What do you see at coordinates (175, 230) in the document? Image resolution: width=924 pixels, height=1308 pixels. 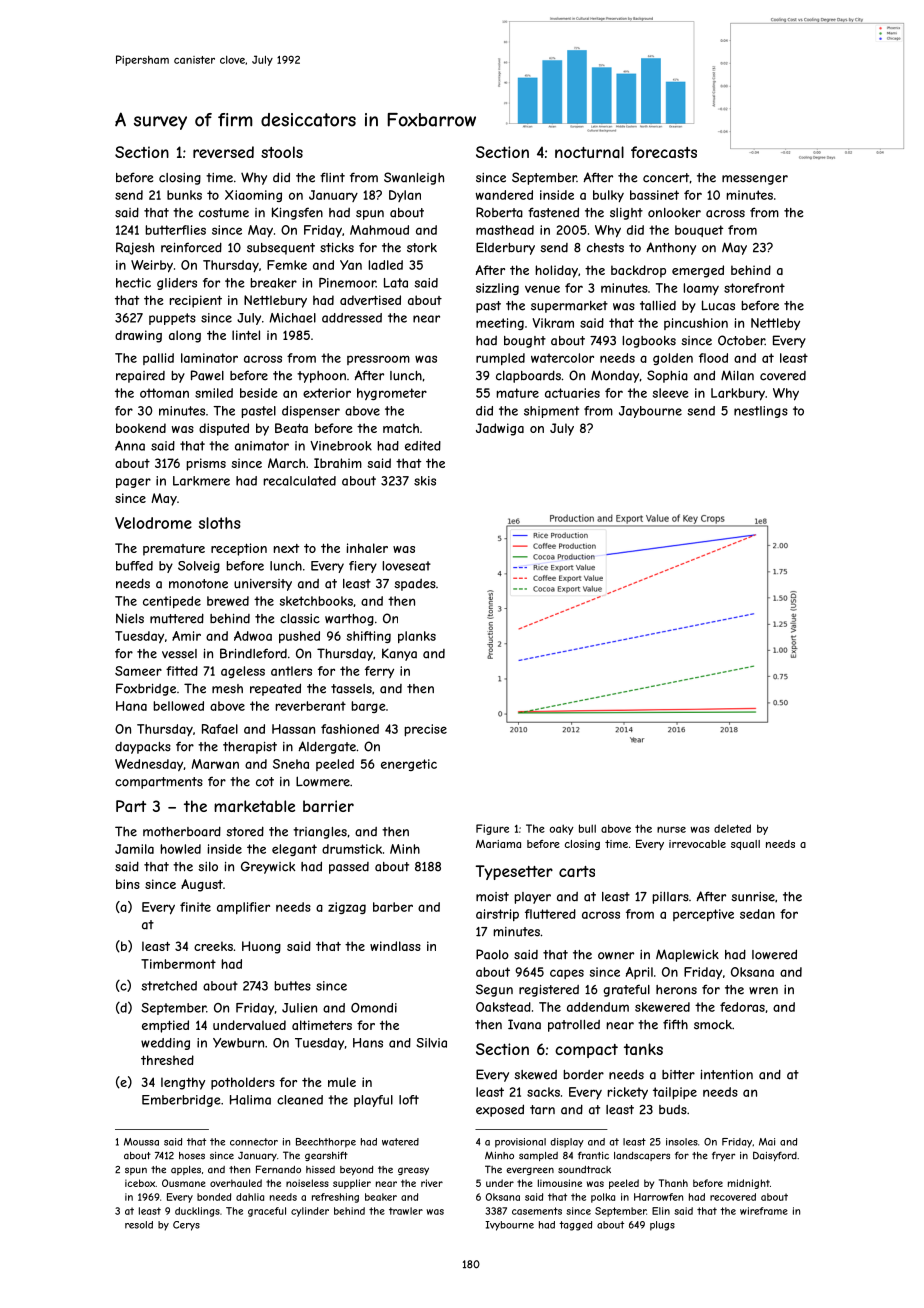 I see `butterflies` at bounding box center [175, 230].
